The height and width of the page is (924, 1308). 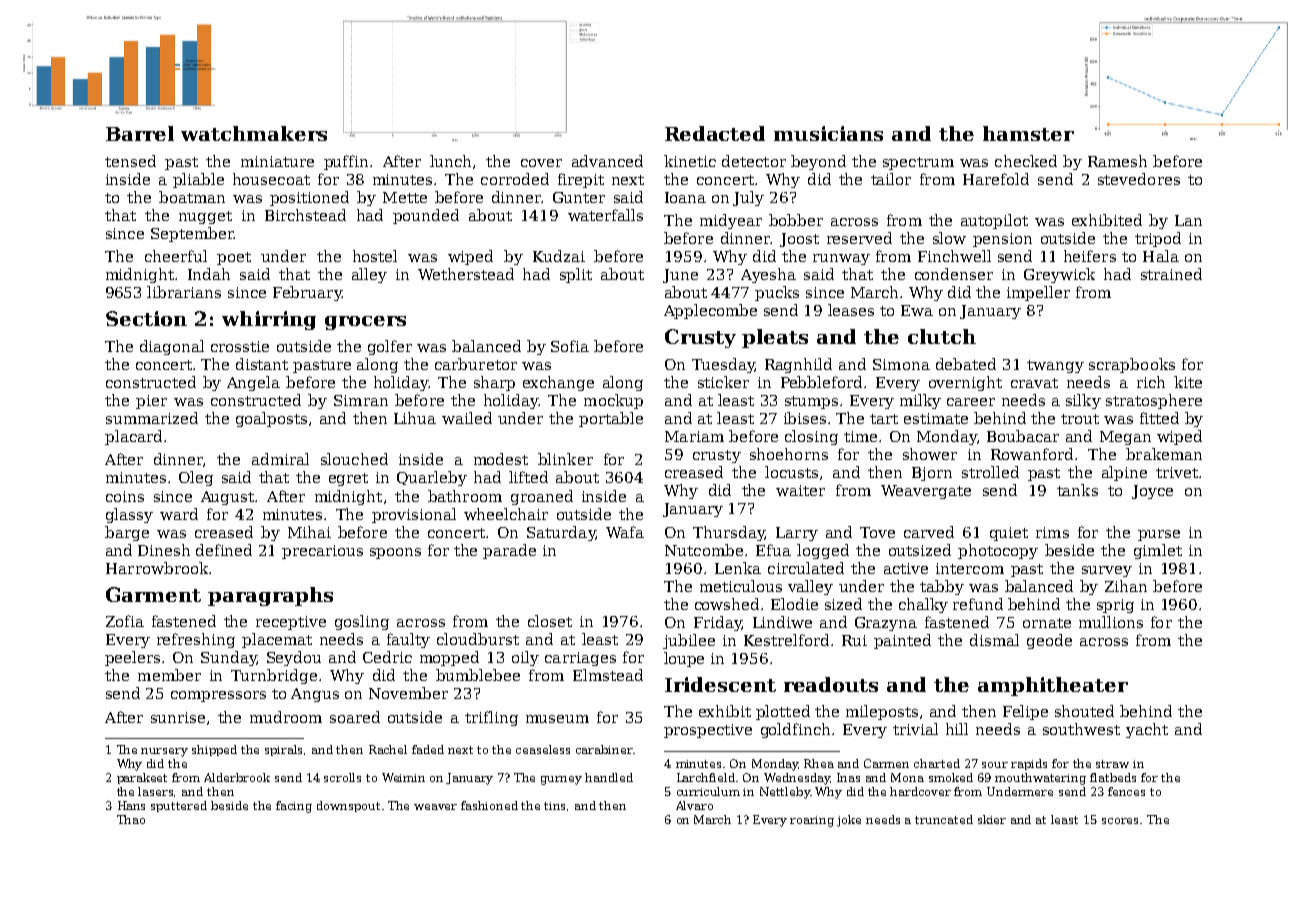 What do you see at coordinates (164, 550) in the page?
I see `Dinesh` at bounding box center [164, 550].
